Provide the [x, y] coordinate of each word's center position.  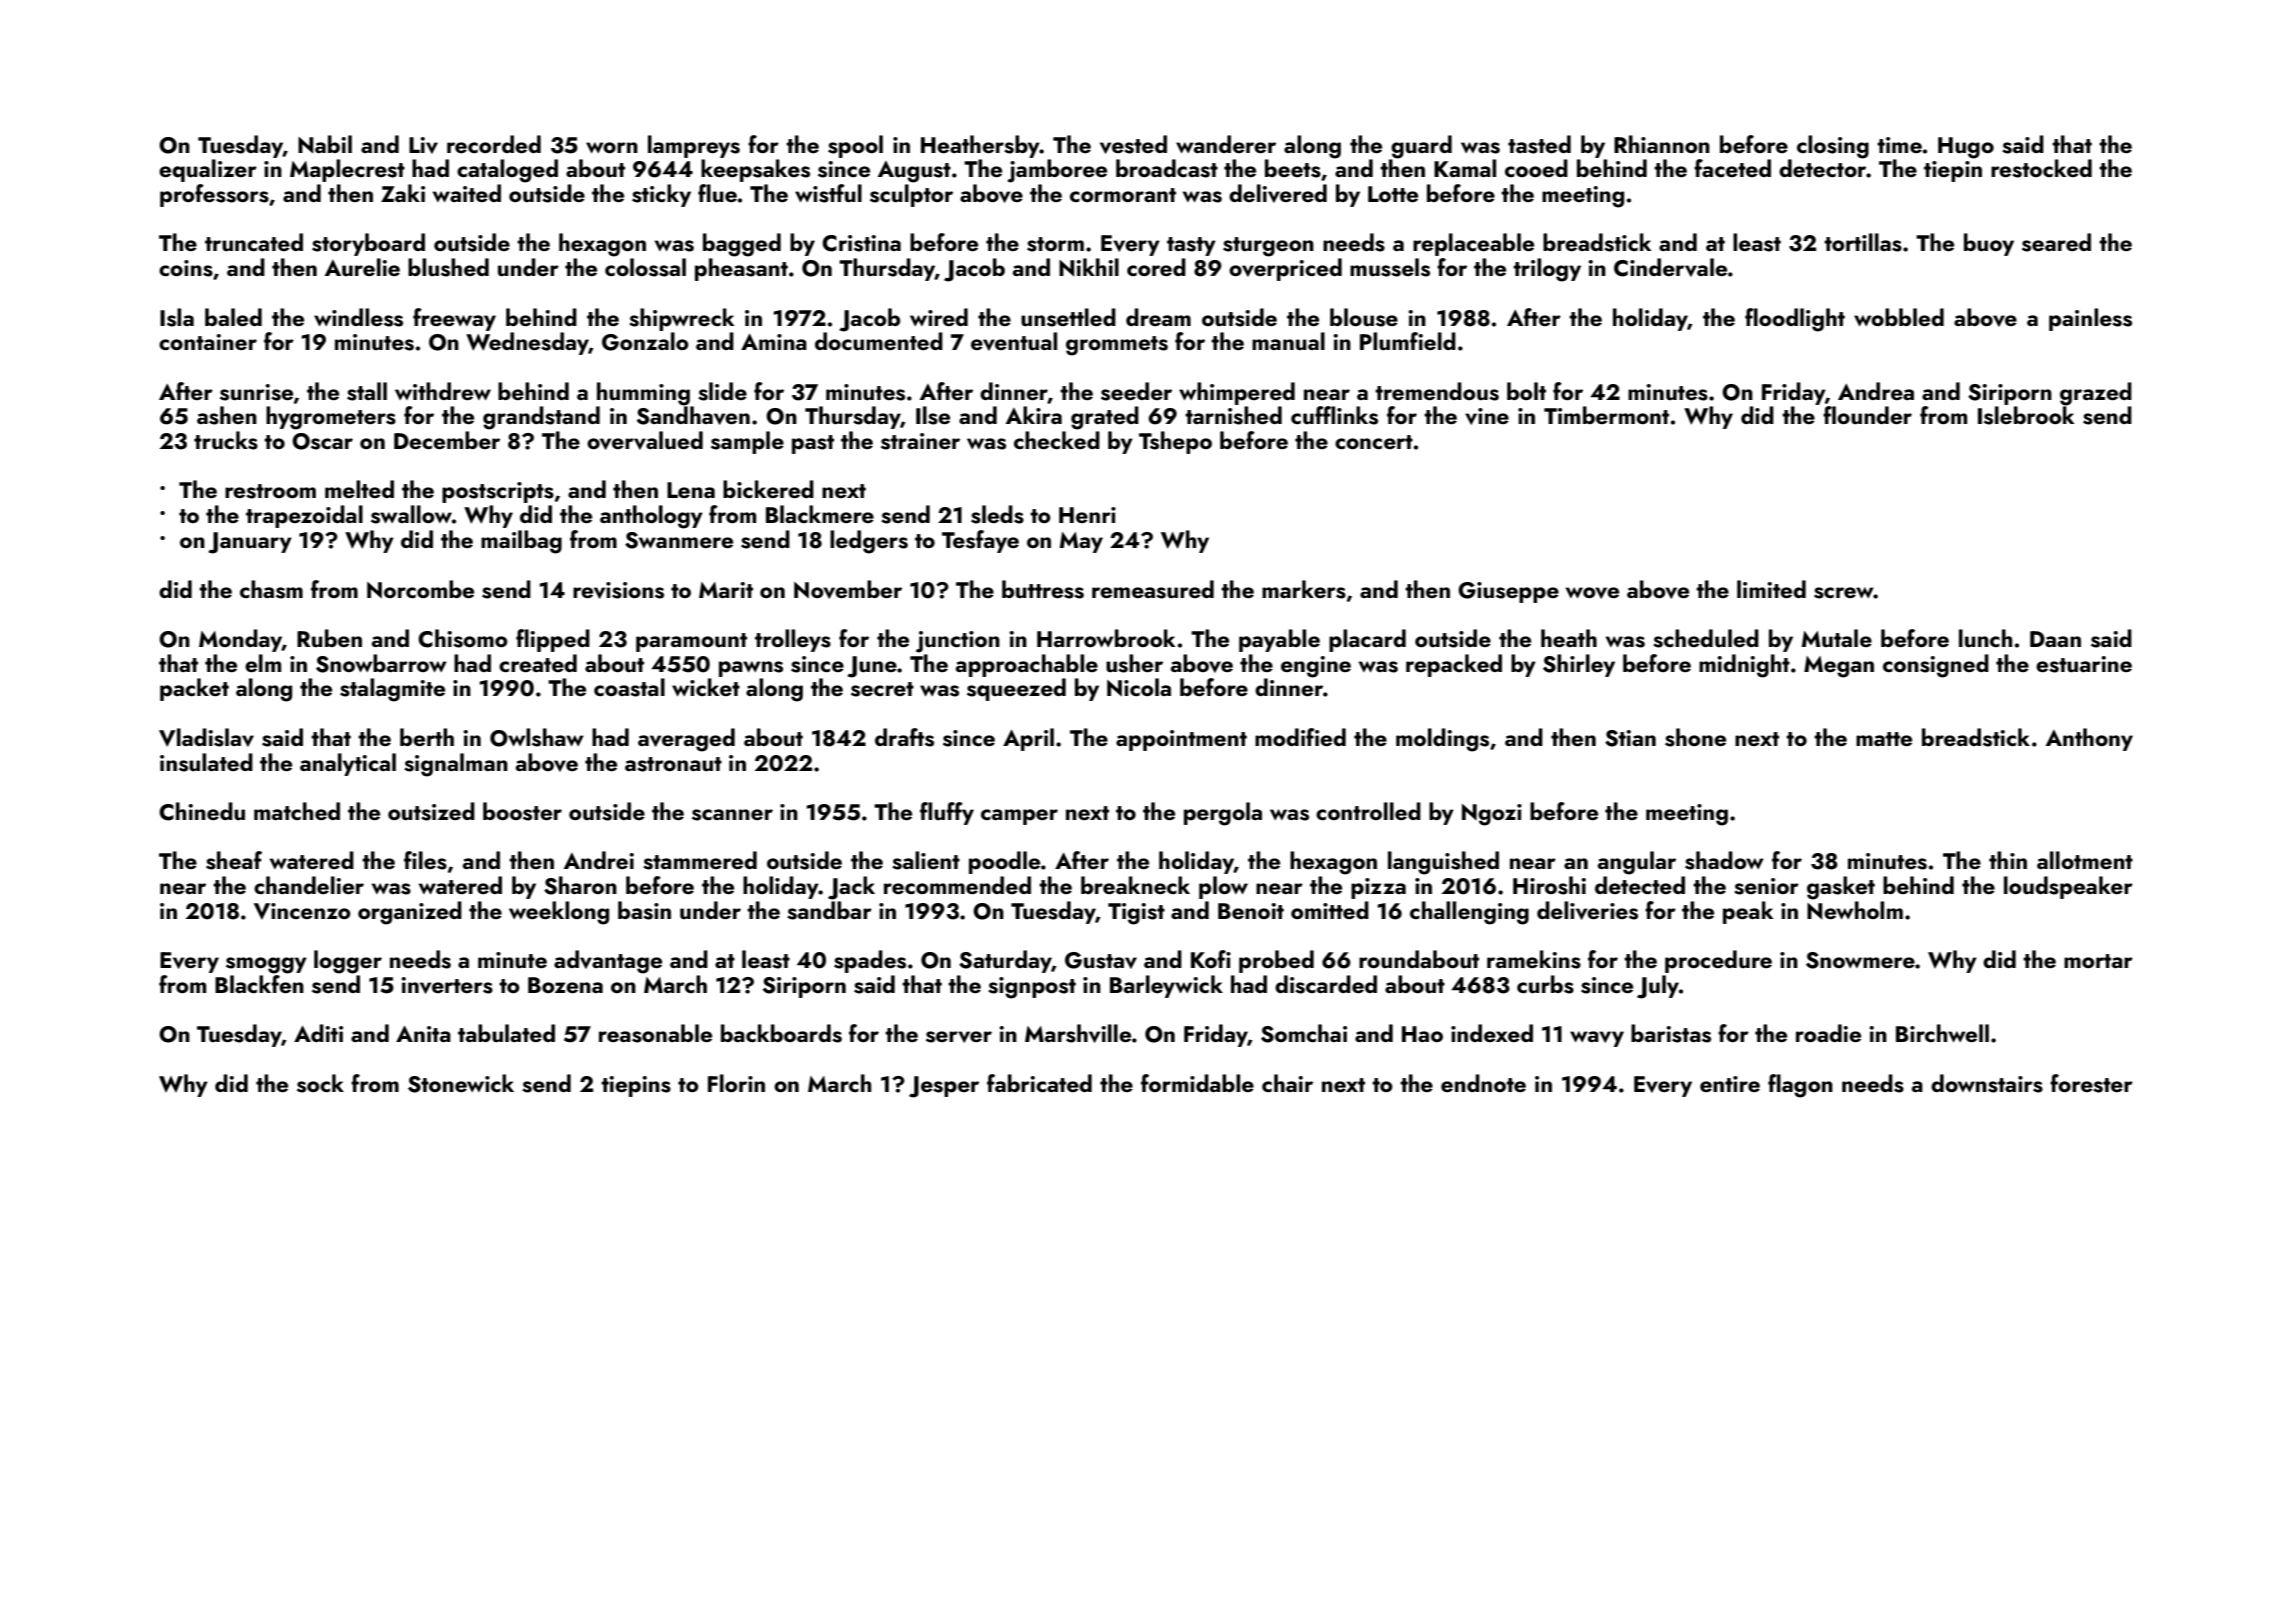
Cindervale [1670, 267]
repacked [1454, 665]
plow [1223, 887]
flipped [553, 640]
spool [855, 146]
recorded [494, 144]
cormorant [1123, 195]
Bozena [565, 985]
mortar [2098, 961]
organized [410, 913]
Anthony [2089, 739]
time [1899, 145]
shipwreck [681, 319]
